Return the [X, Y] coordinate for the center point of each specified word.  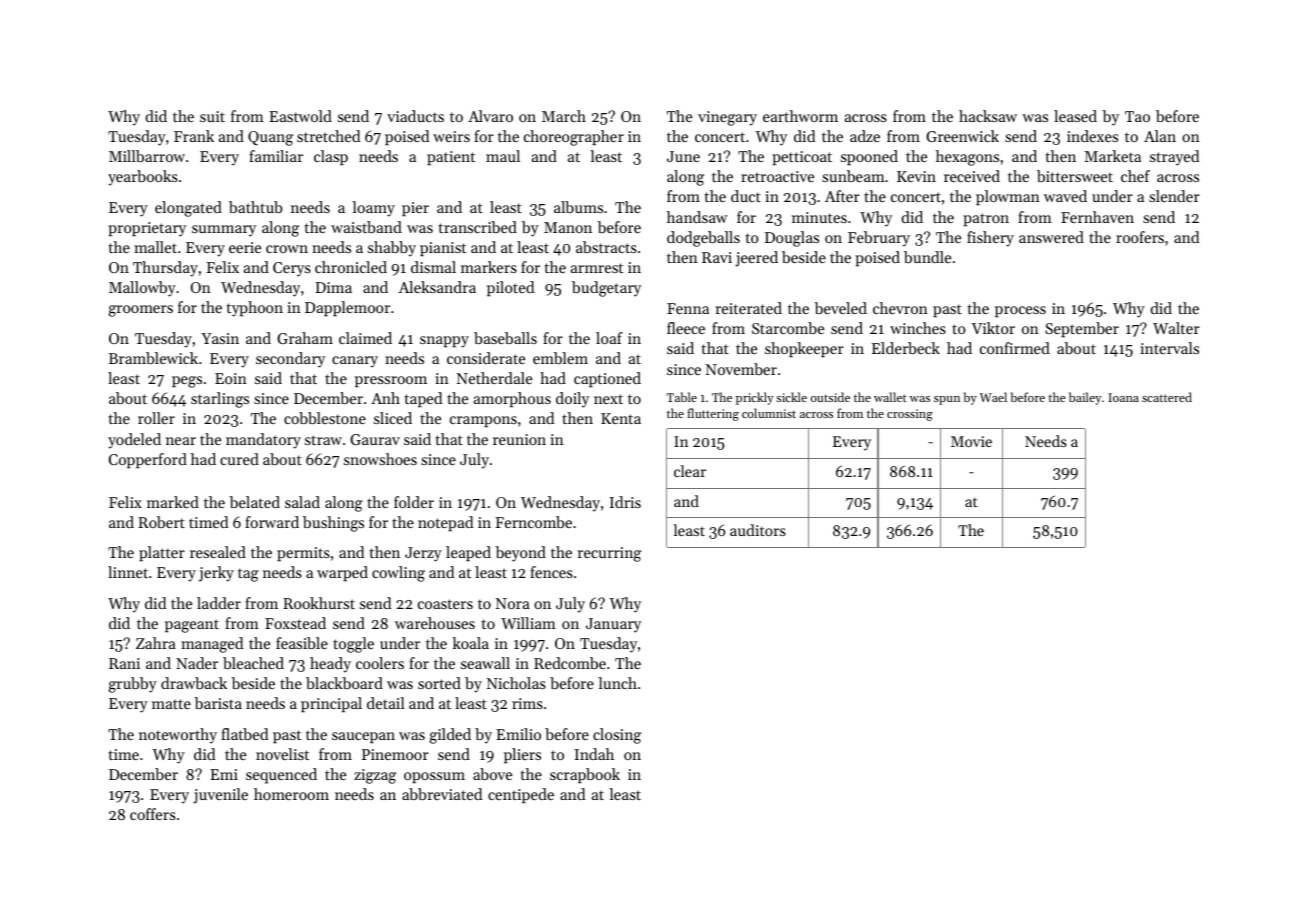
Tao [1137, 116]
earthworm [800, 116]
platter [162, 553]
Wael [993, 397]
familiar [276, 156]
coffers [153, 814]
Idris [625, 502]
